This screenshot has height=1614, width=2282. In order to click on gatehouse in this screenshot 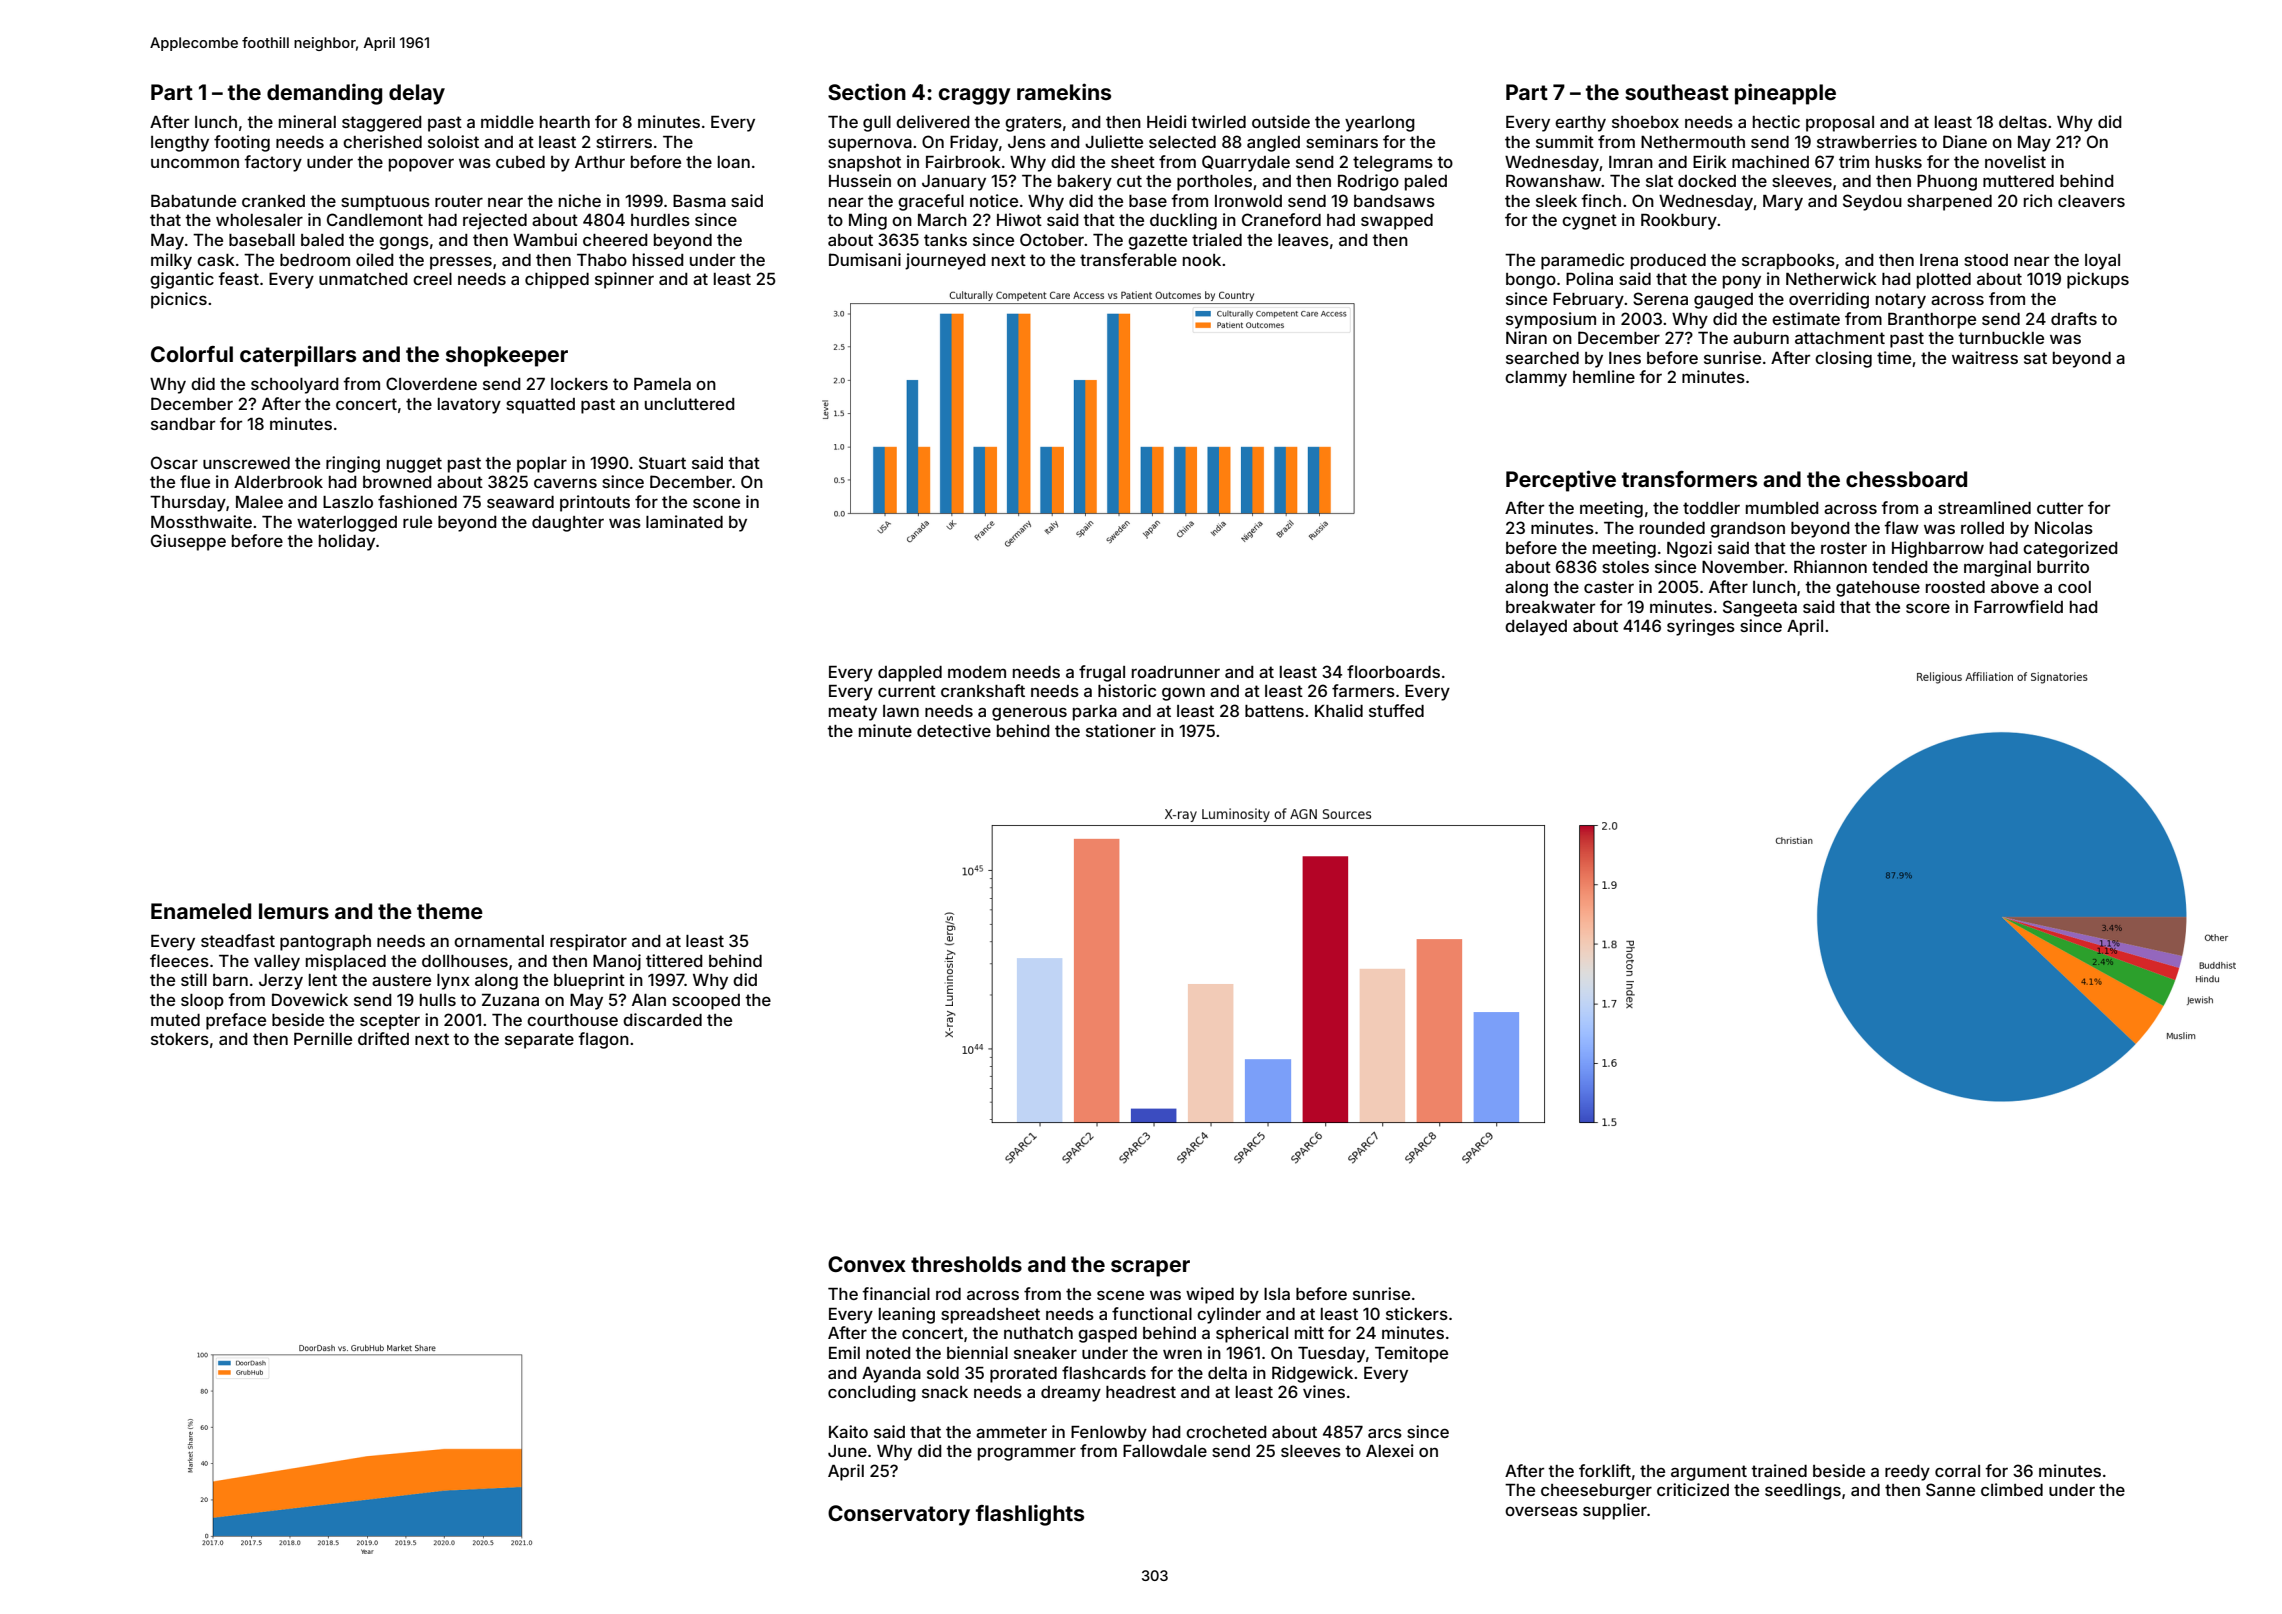, I will do `click(1878, 589)`.
